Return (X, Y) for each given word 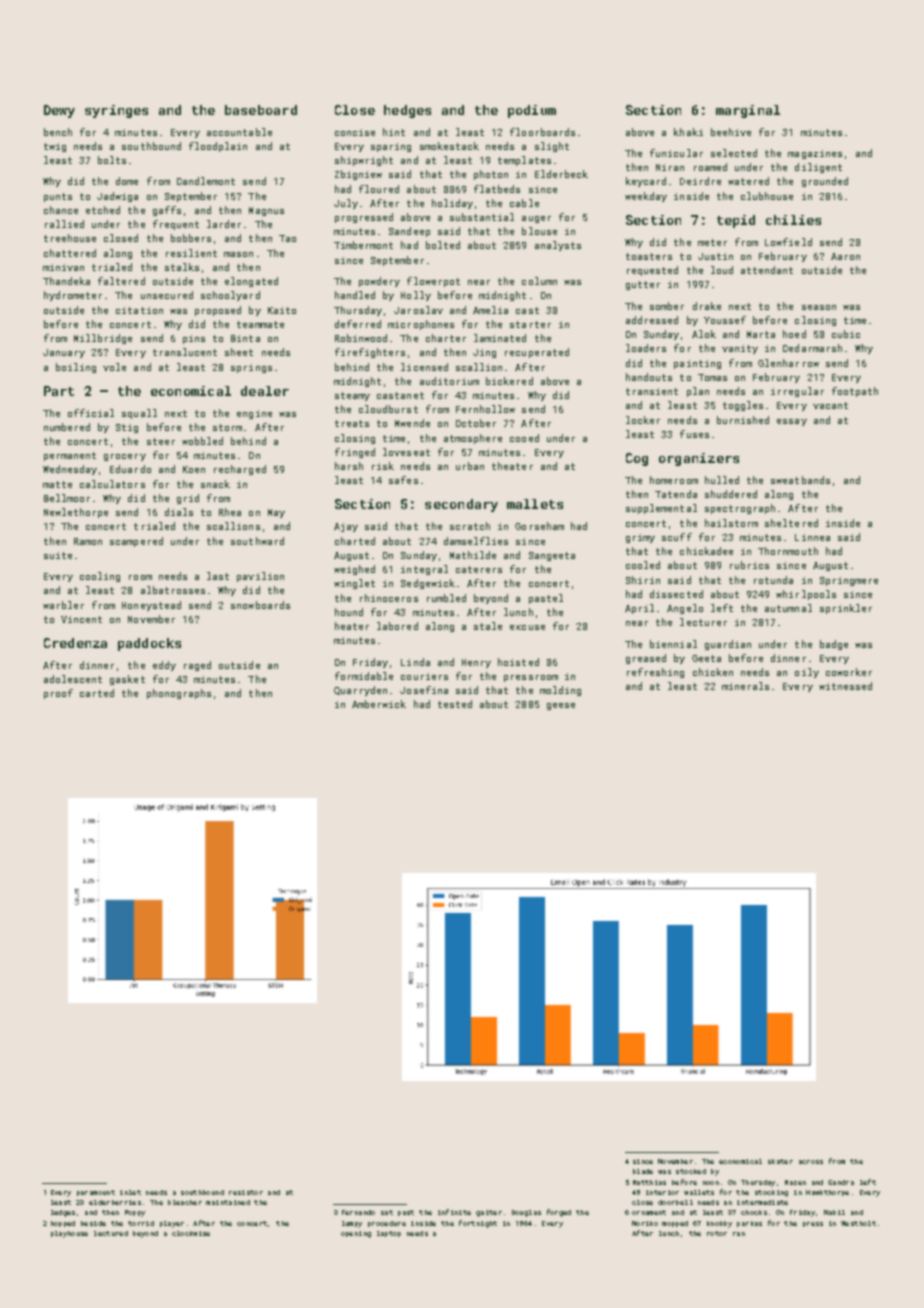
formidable (364, 676)
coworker (849, 672)
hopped (63, 1224)
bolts (112, 160)
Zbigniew (358, 175)
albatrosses (173, 590)
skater (780, 1161)
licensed (424, 367)
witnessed (845, 686)
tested (455, 704)
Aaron (845, 256)
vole (114, 367)
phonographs (179, 694)
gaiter (489, 1213)
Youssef (725, 320)
